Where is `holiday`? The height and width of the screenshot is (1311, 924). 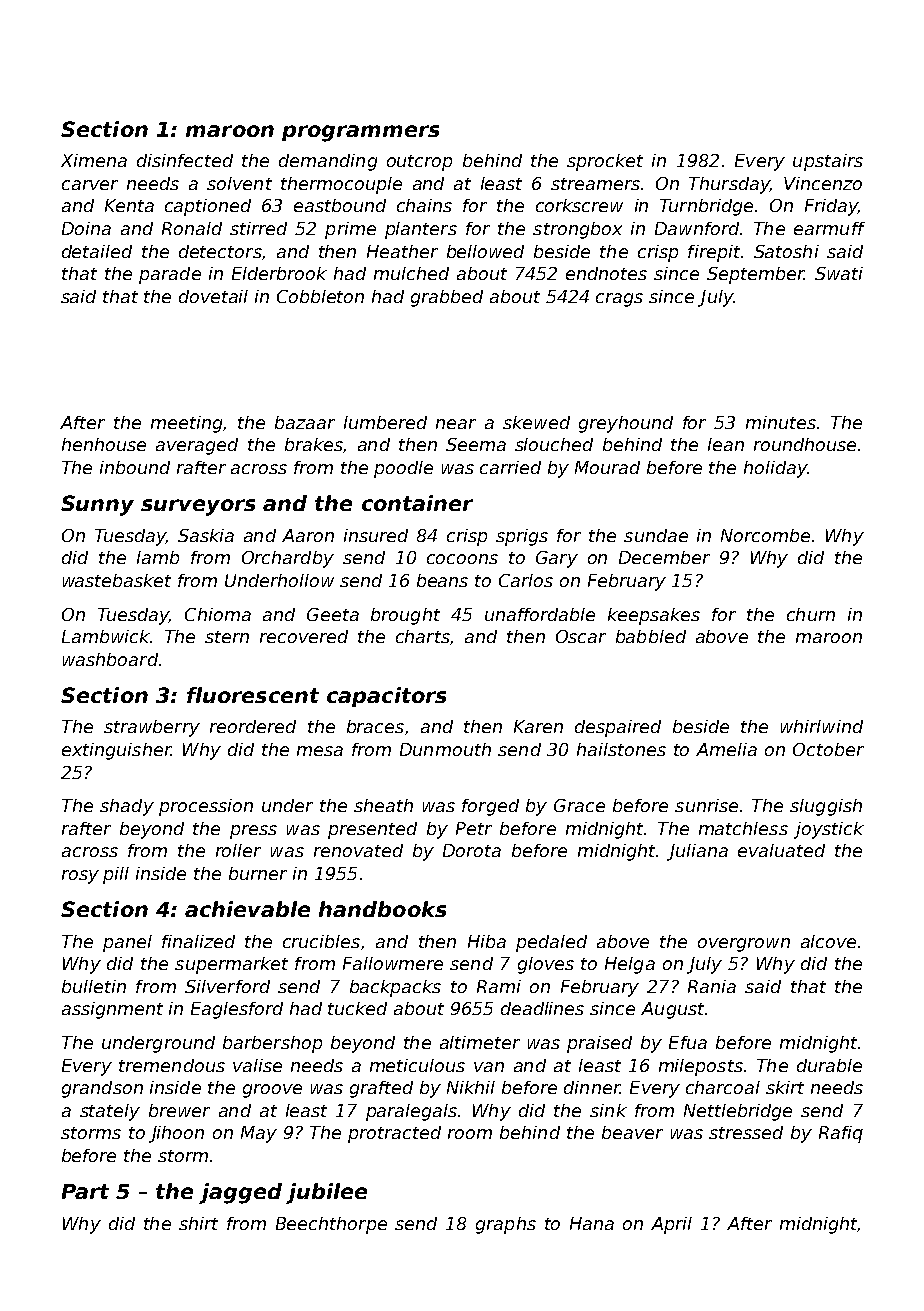
holiday is located at coordinates (776, 469).
